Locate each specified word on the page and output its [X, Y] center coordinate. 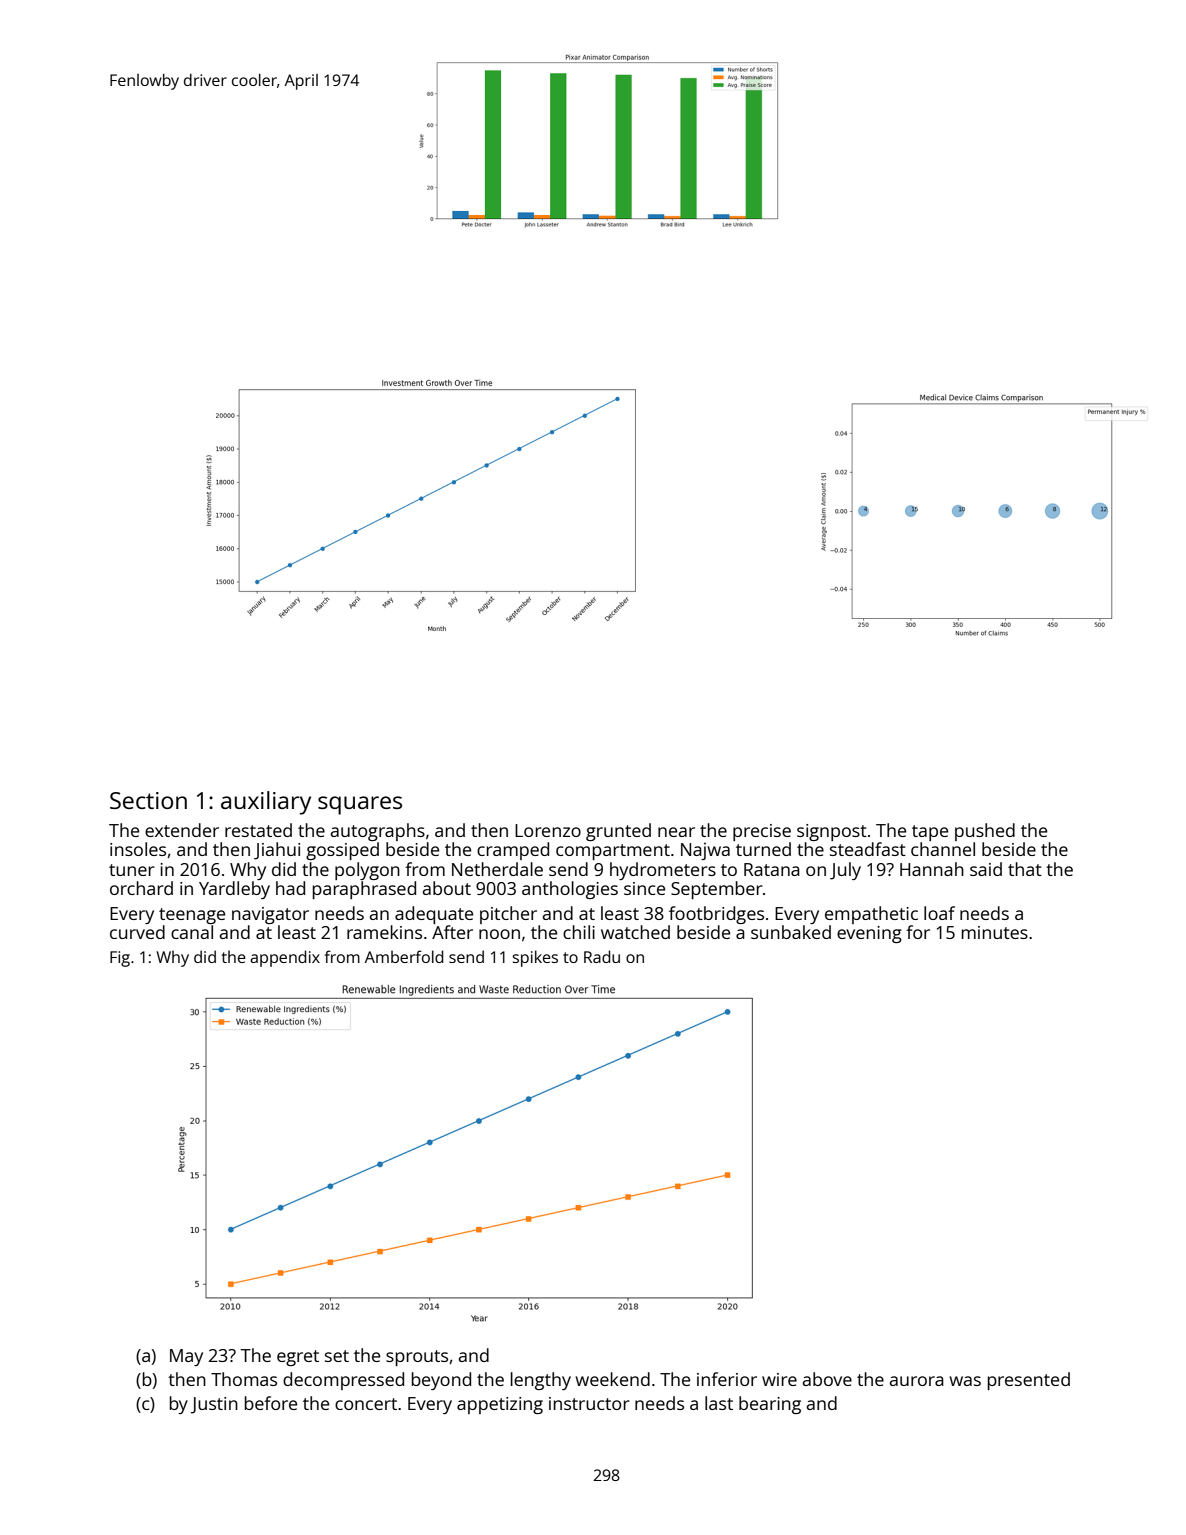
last [719, 1403]
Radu [602, 956]
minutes [995, 932]
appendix [285, 958]
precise [762, 832]
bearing [770, 1405]
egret [298, 1358]
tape [930, 833]
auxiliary [266, 803]
